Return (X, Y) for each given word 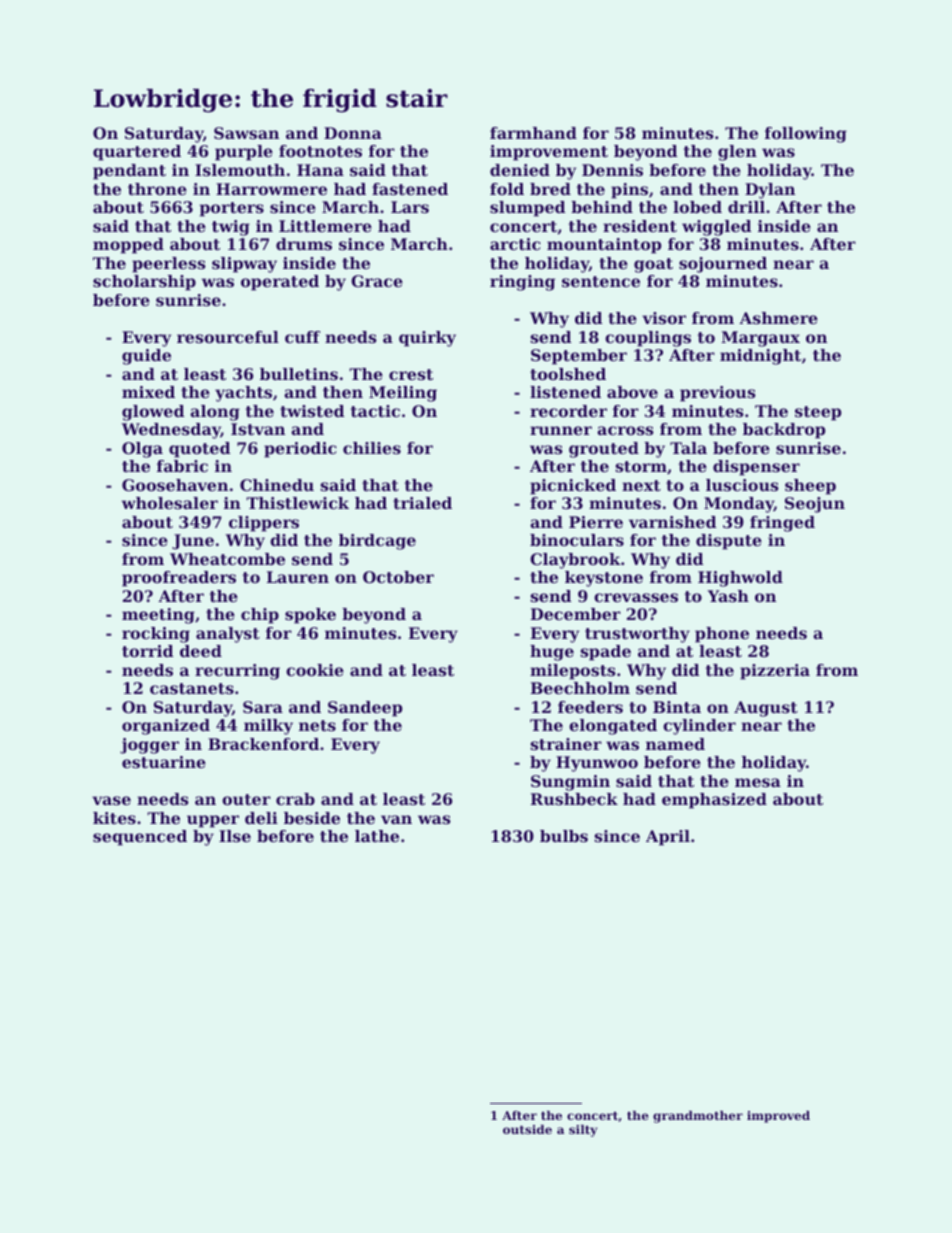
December (576, 614)
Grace (377, 281)
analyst (228, 635)
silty (583, 1131)
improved (778, 1117)
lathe (377, 836)
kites (114, 818)
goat (653, 265)
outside (527, 1129)
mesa (758, 782)
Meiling (403, 394)
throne (157, 189)
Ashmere (778, 318)
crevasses (636, 597)
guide (146, 357)
